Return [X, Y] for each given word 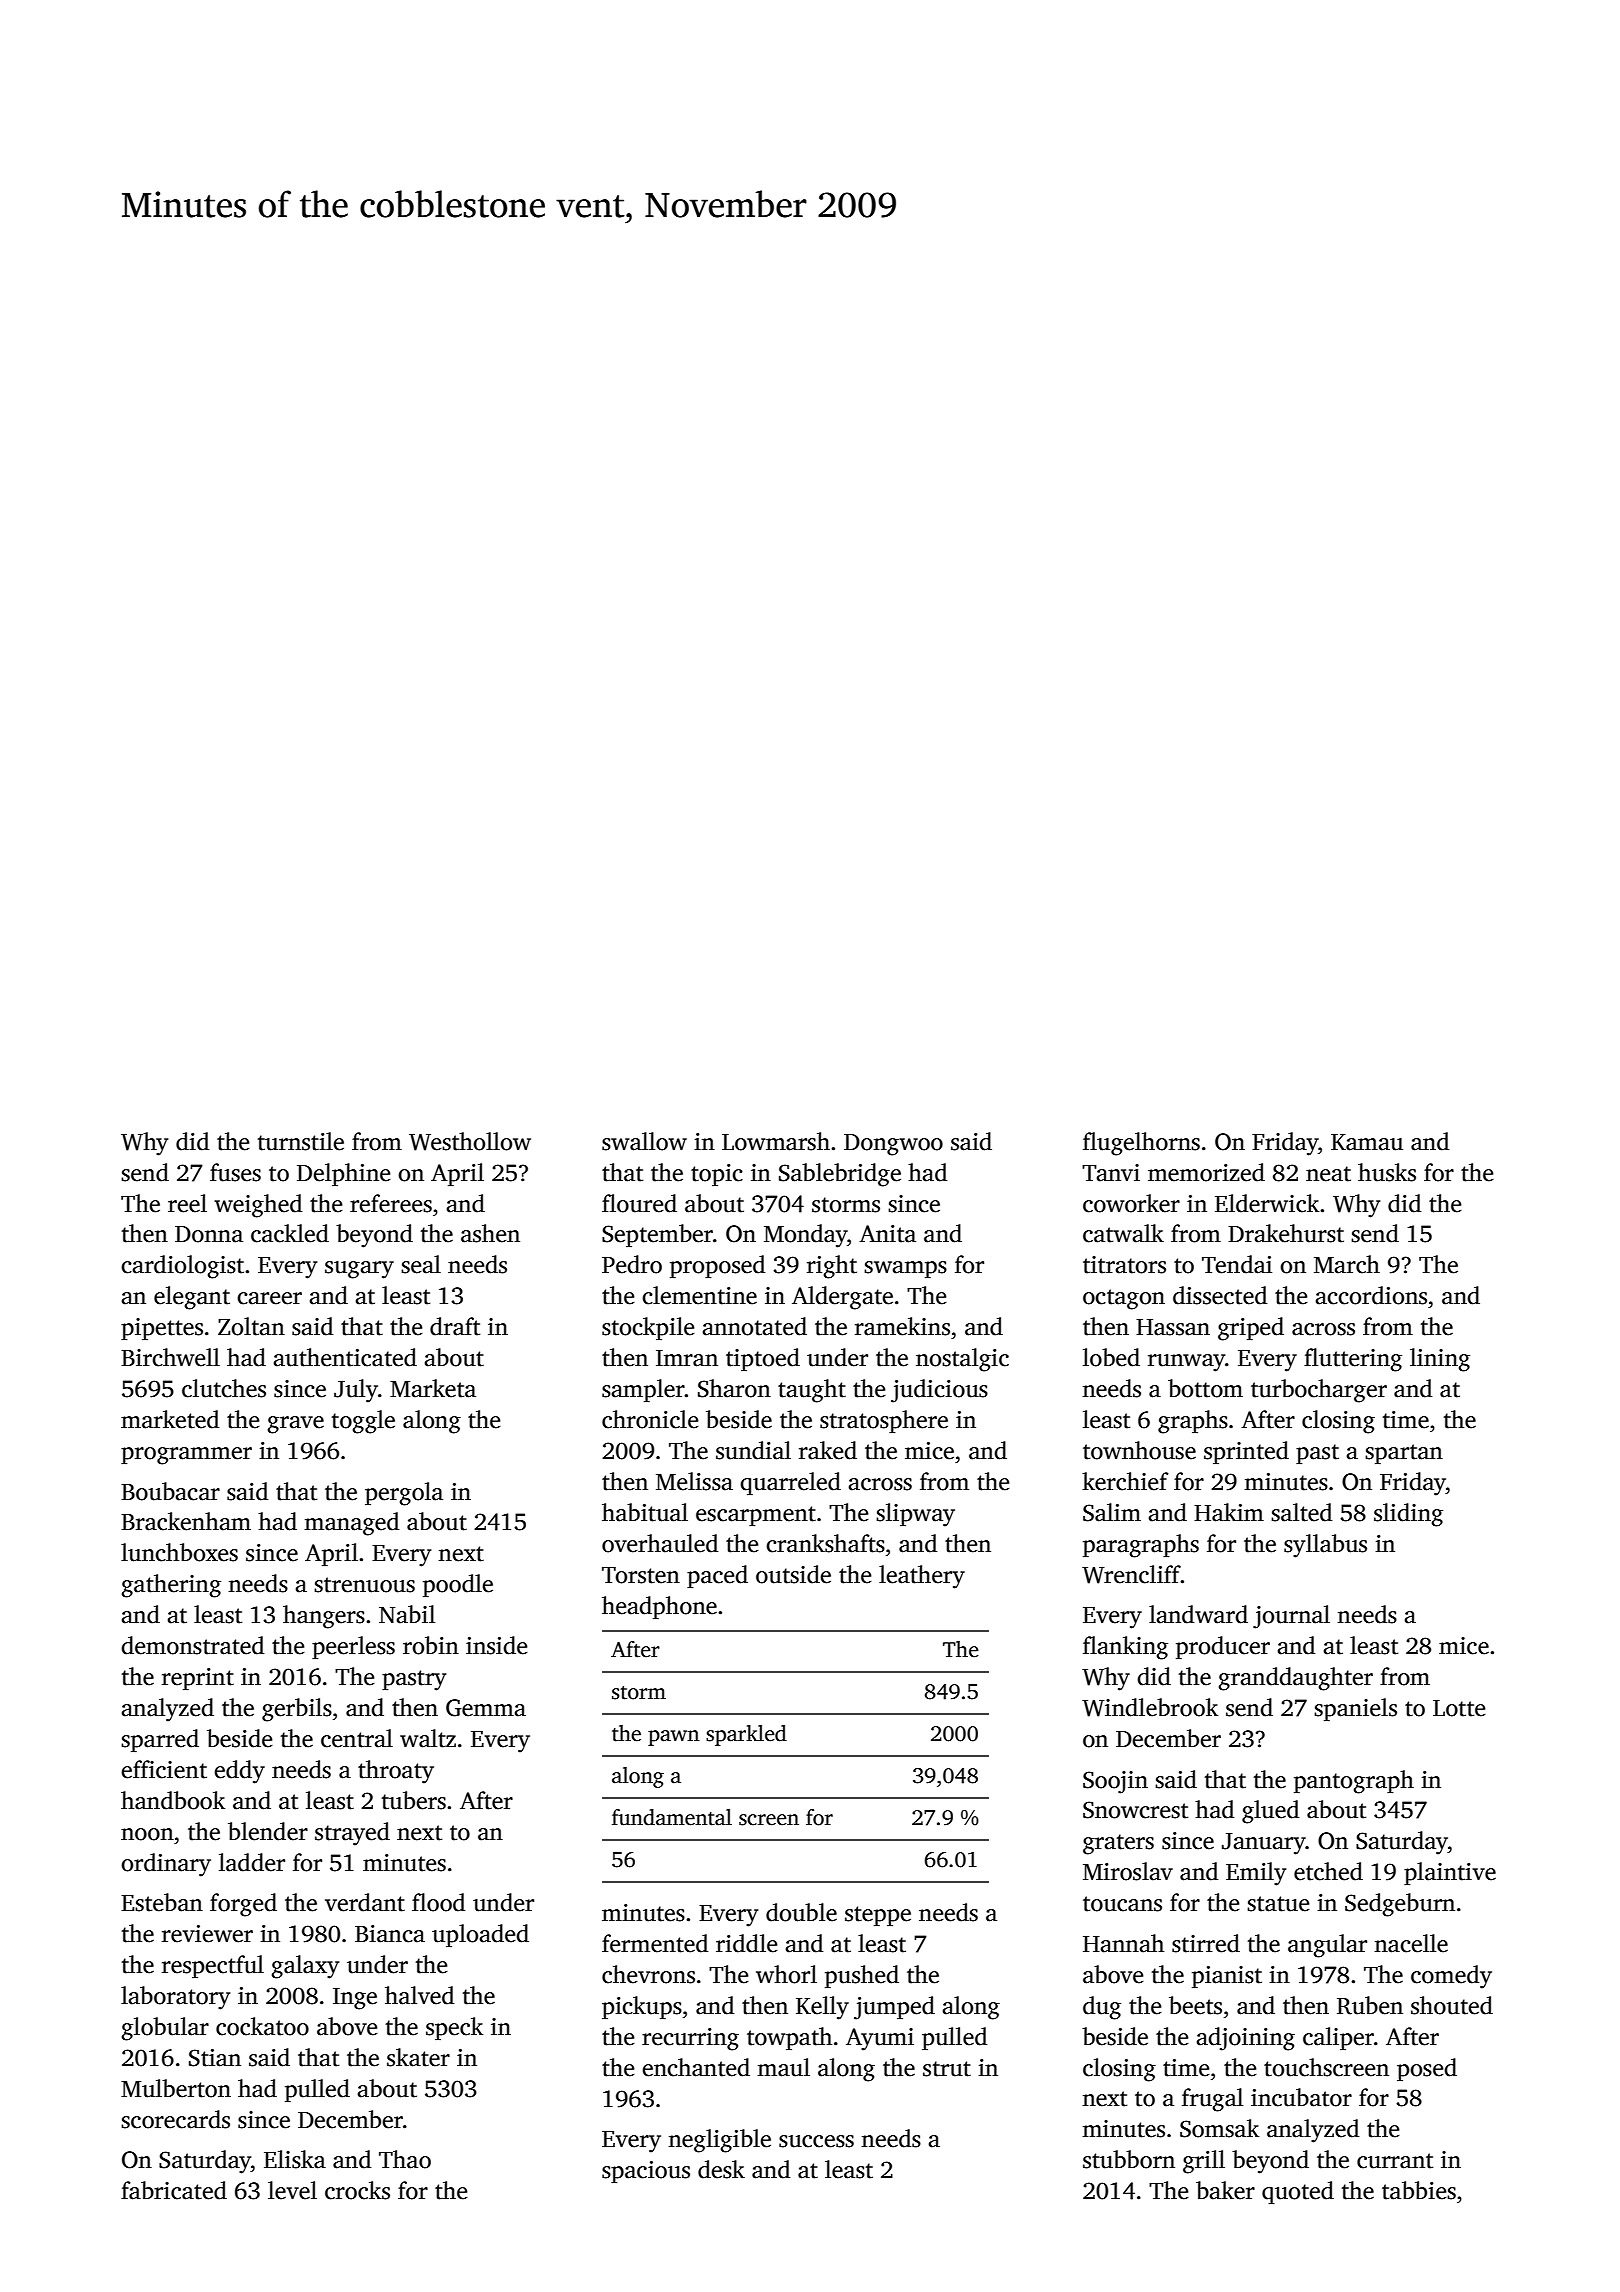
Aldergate [842, 1298]
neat [1328, 1174]
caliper [1338, 2038]
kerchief [1125, 1481]
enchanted [696, 2067]
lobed [1111, 1357]
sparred [160, 1740]
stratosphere [884, 1421]
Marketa [433, 1388]
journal [1291, 1617]
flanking [1125, 1648]
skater [418, 2057]
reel [187, 1203]
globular [165, 2029]
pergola [404, 1494]
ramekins [902, 1326]
